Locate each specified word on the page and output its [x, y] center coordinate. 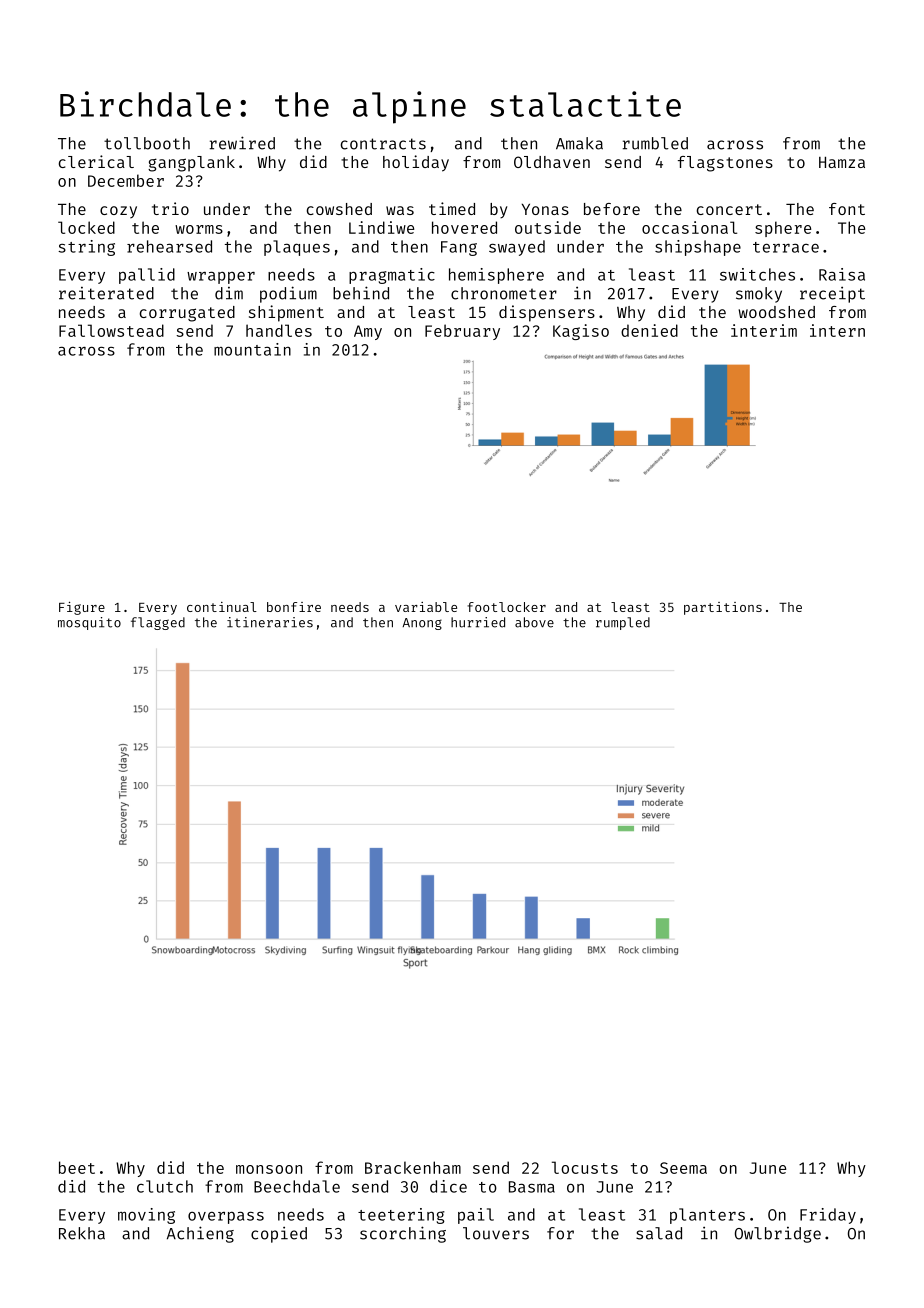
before [612, 209]
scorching [403, 1234]
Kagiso [581, 332]
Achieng [200, 1234]
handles [279, 330]
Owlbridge [778, 1235]
